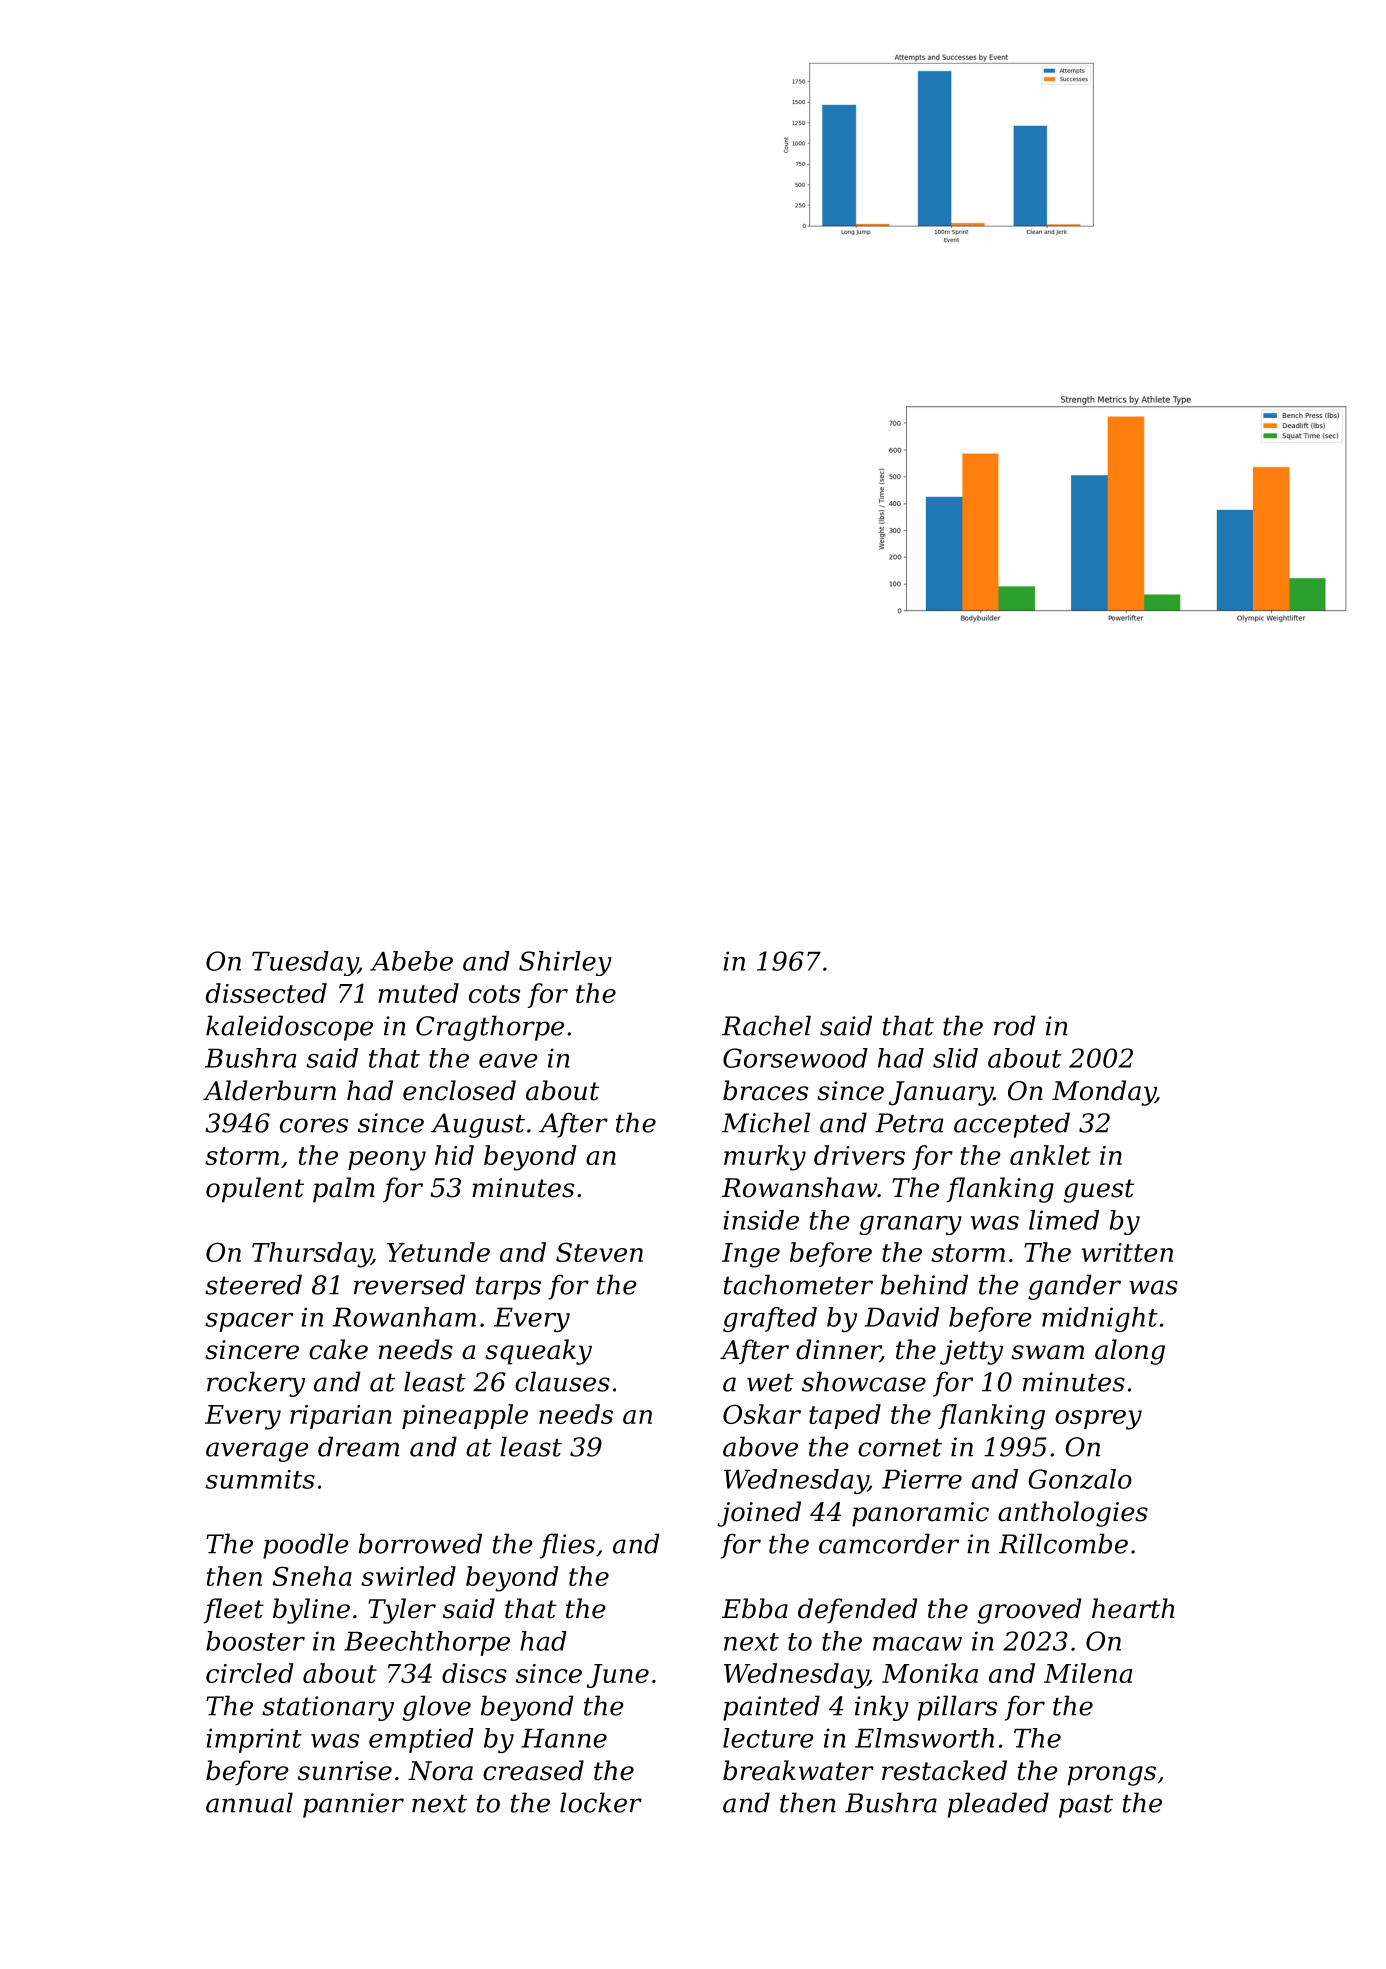 The image size is (1386, 1969). I want to click on opulent, so click(255, 1190).
